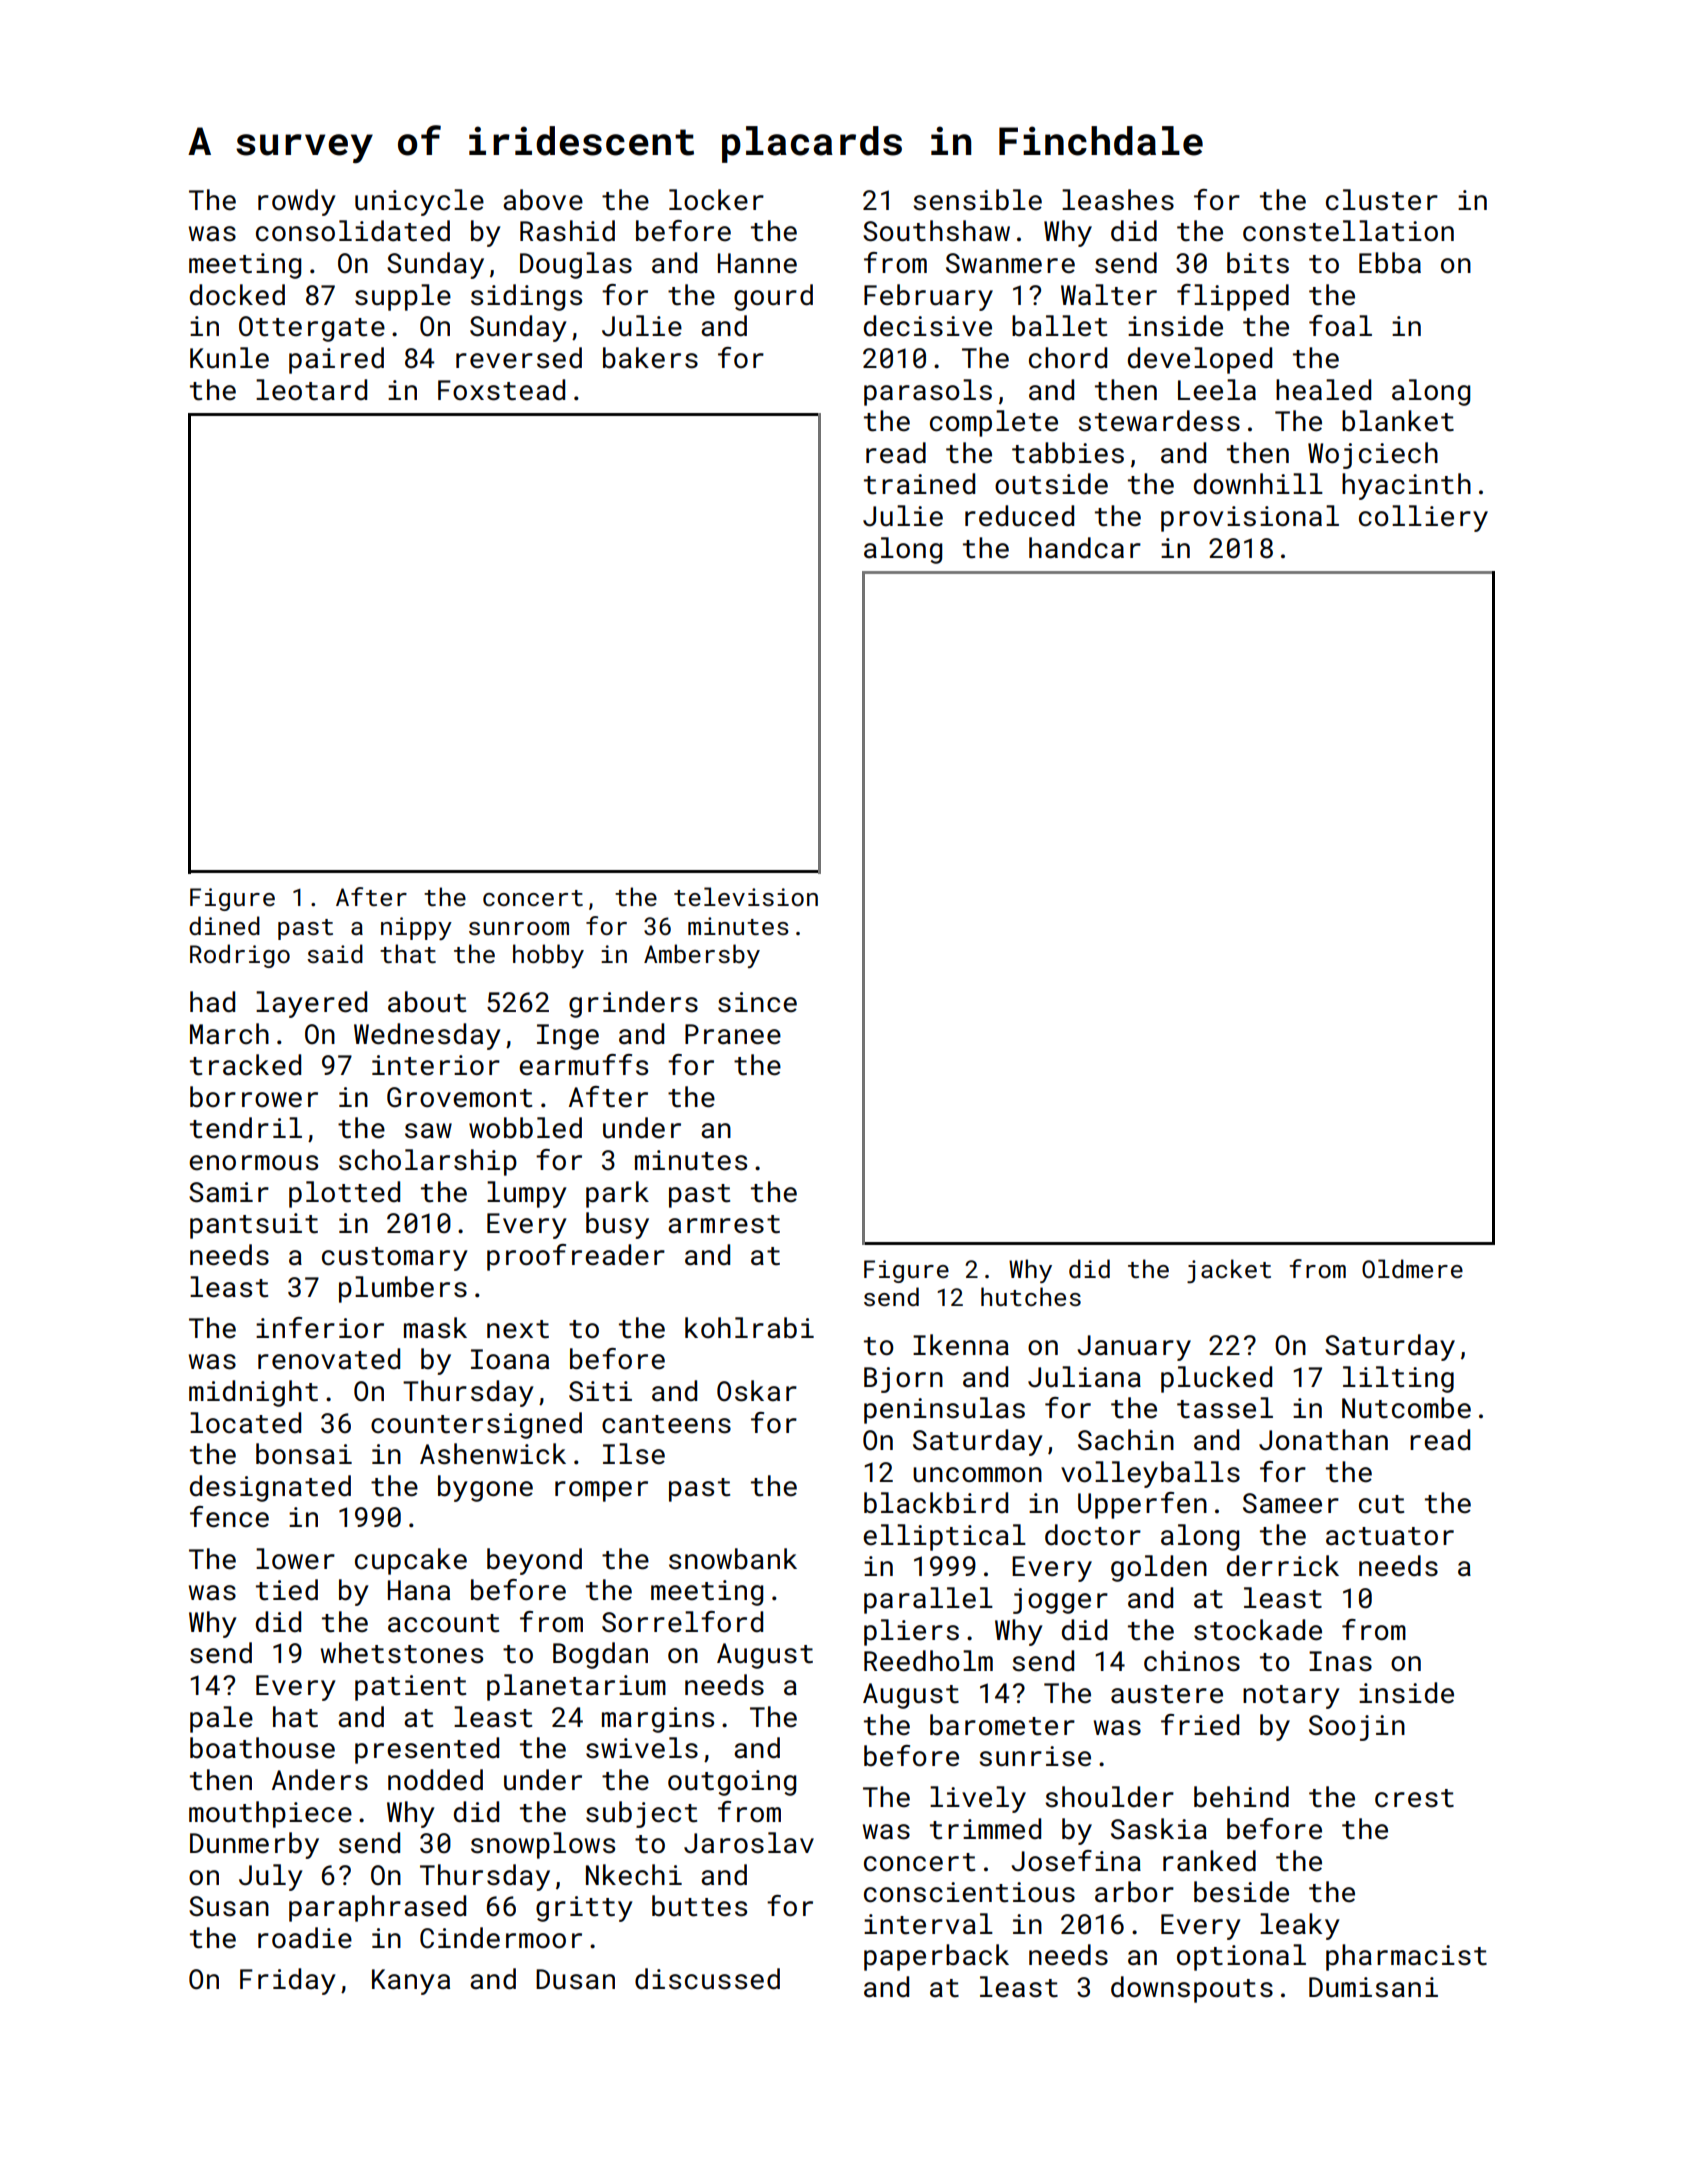 The width and height of the screenshot is (1683, 2178). Describe the element at coordinates (1150, 1474) in the screenshot. I see `volleyballs` at that location.
